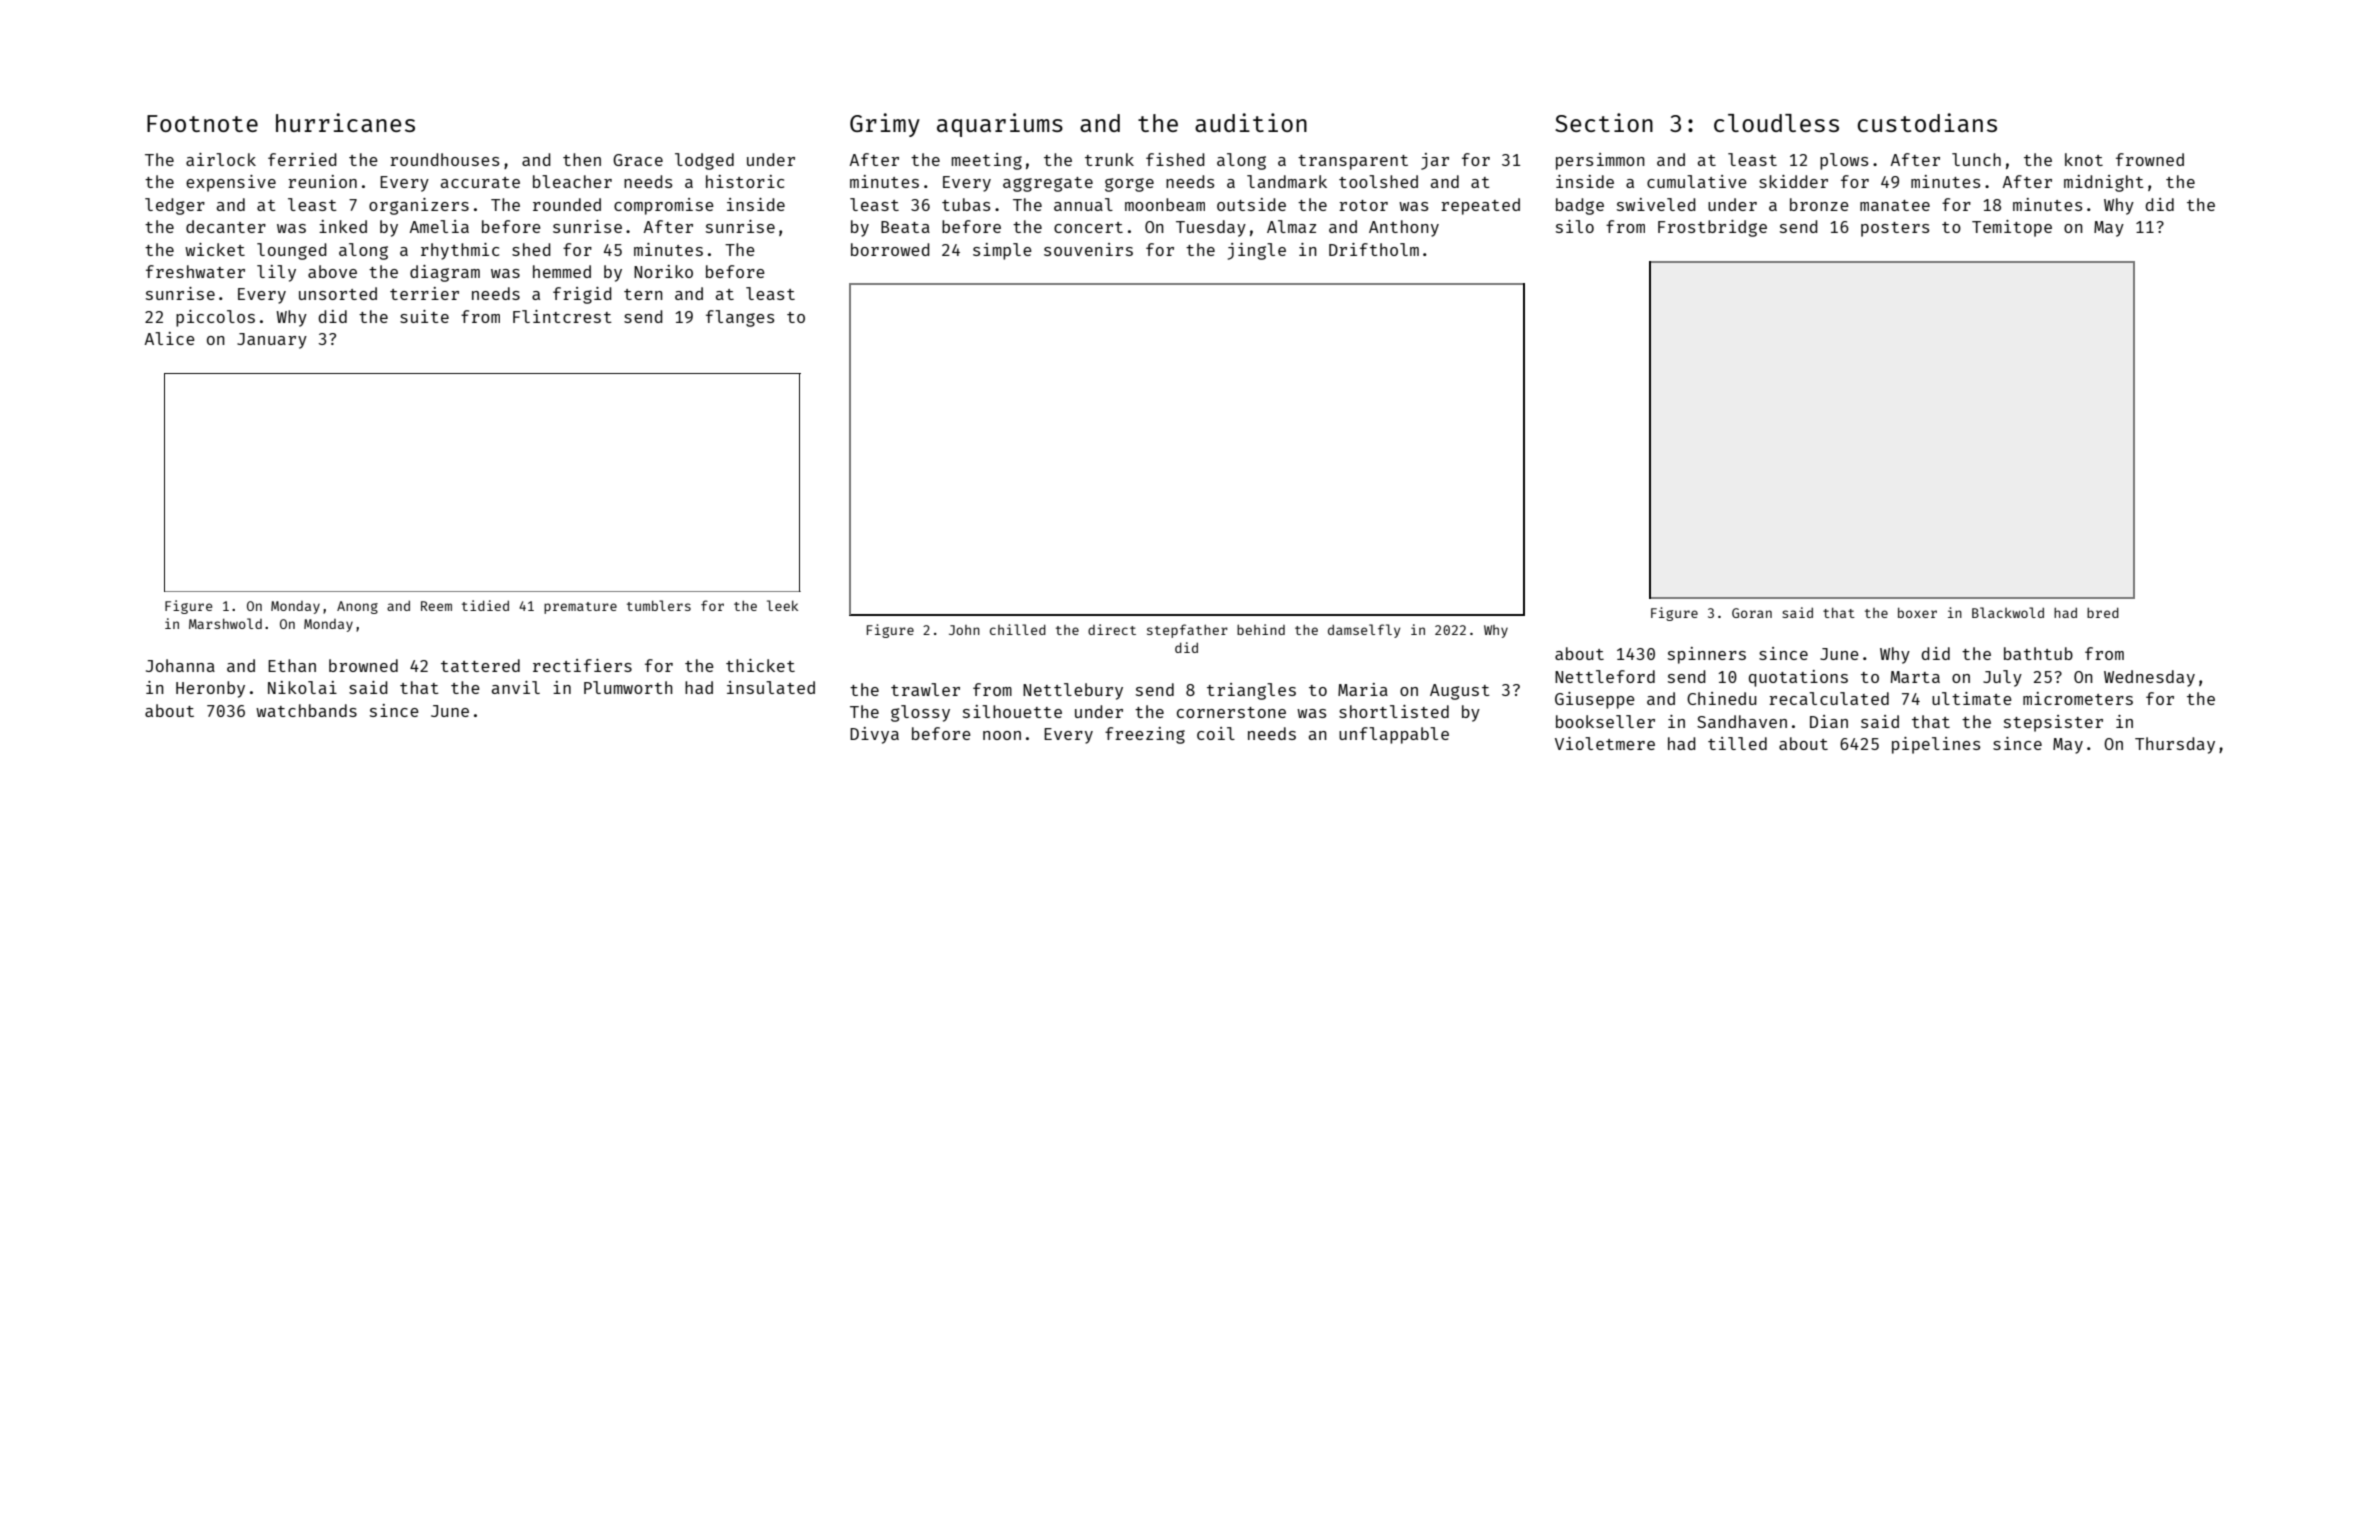  Describe the element at coordinates (215, 249) in the screenshot. I see `wicket` at that location.
